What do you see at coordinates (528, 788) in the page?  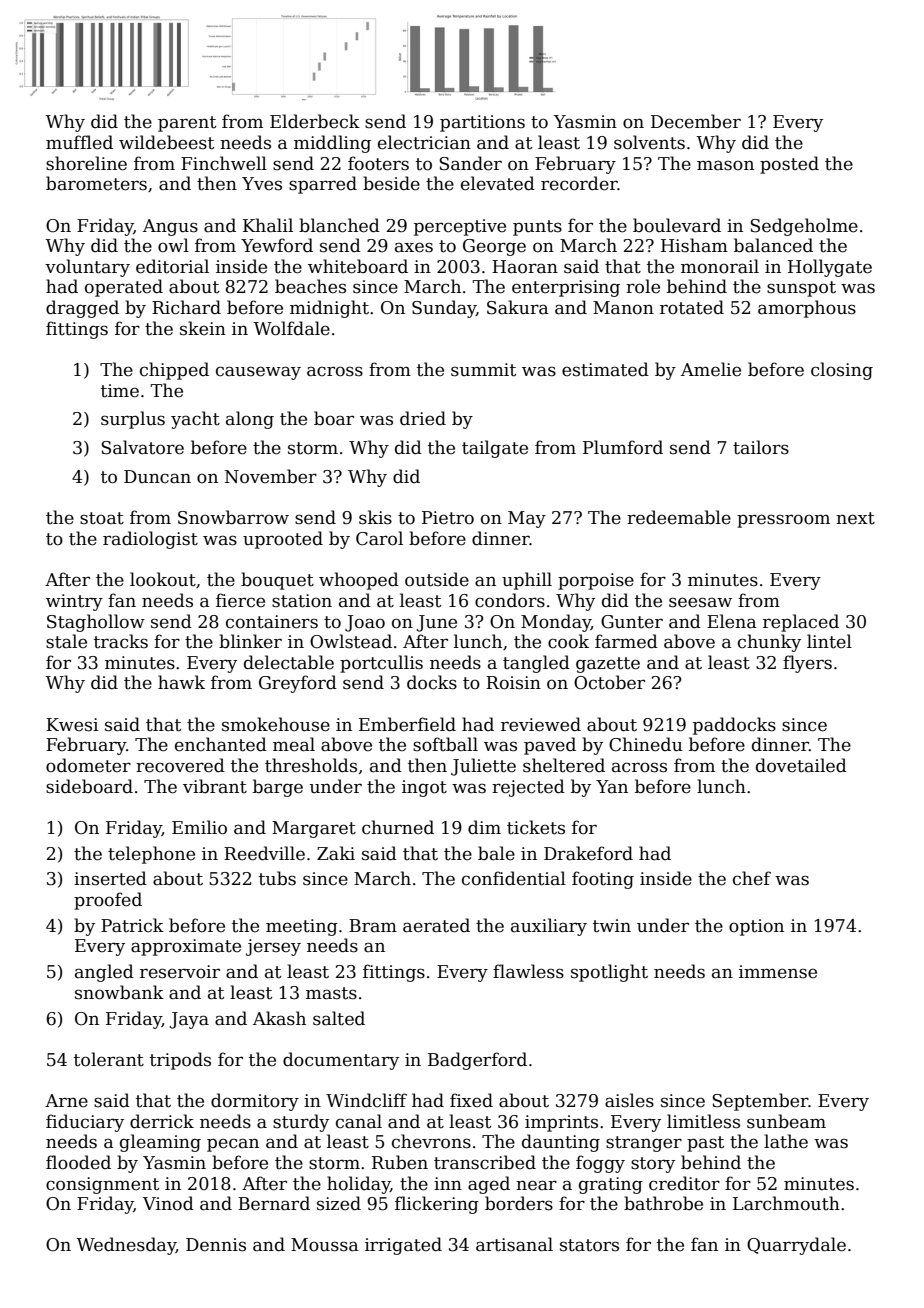 I see `rejected` at bounding box center [528, 788].
